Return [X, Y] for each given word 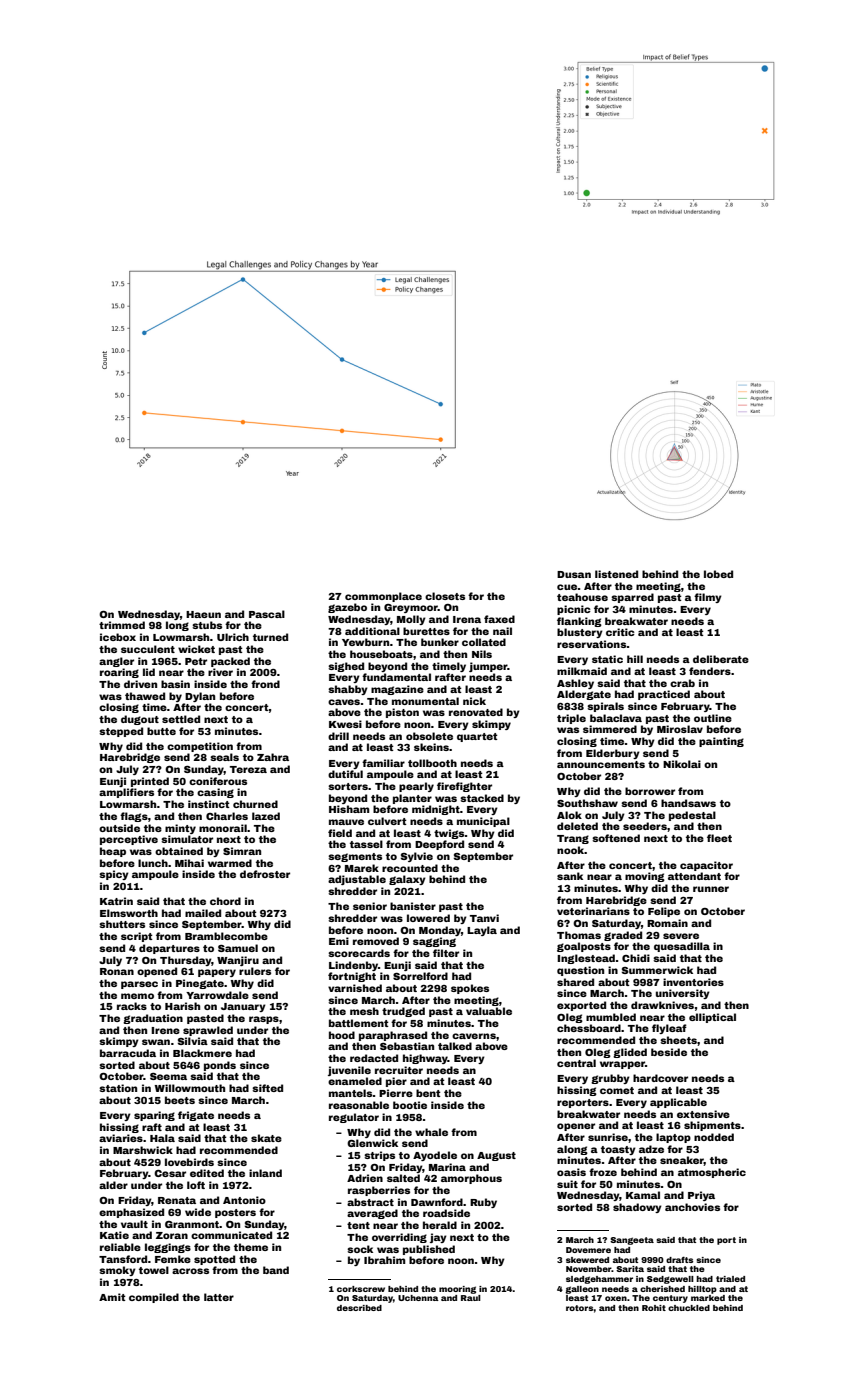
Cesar [170, 1173]
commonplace [383, 597]
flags [134, 817]
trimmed [122, 625]
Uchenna [418, 1298]
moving [645, 877]
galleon [582, 1290]
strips [379, 1156]
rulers [255, 971]
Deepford [439, 845]
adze [651, 1149]
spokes [470, 989]
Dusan [574, 574]
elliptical [712, 1018]
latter [219, 1297]
